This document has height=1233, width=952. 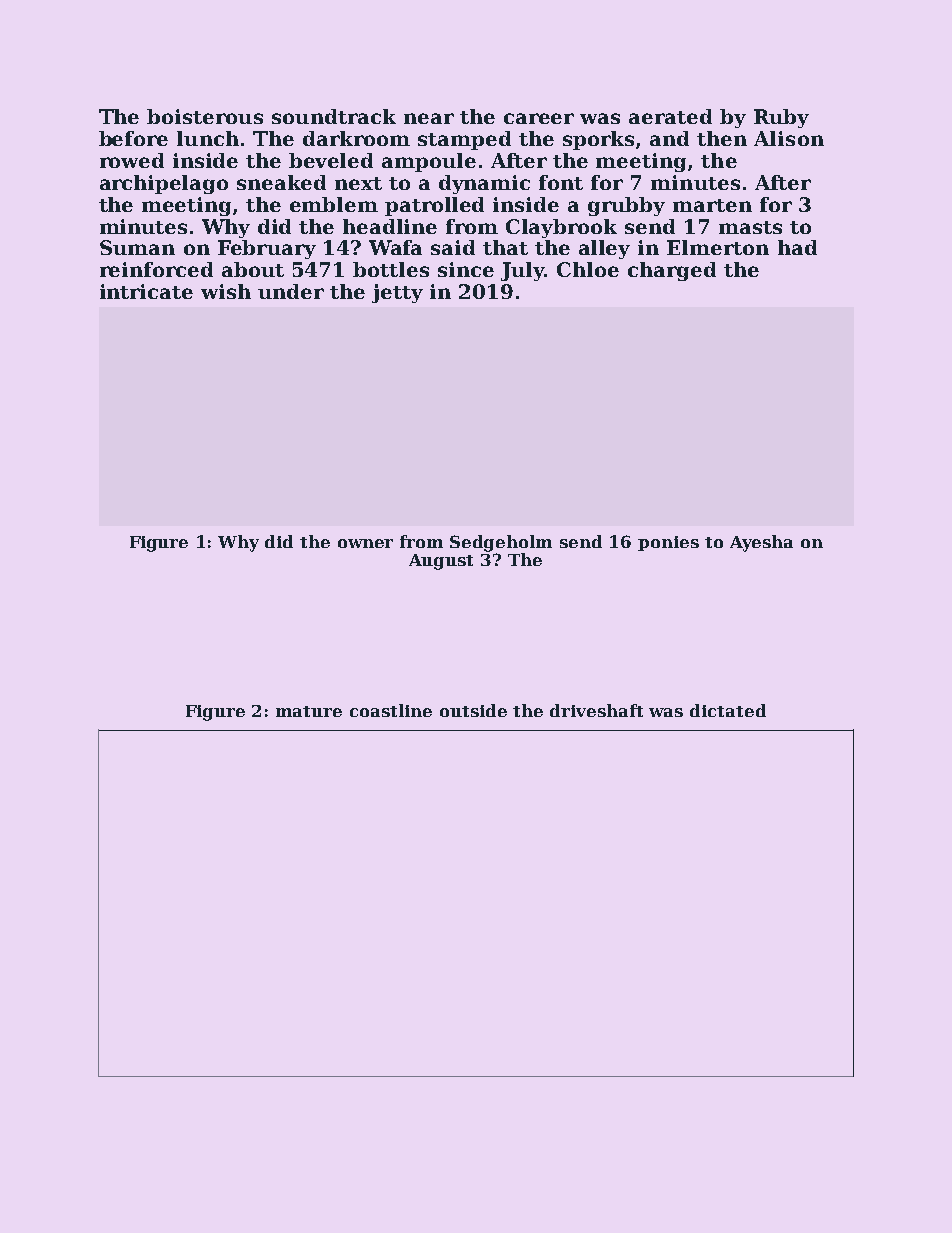 I want to click on Sedgeholm, so click(x=501, y=543).
